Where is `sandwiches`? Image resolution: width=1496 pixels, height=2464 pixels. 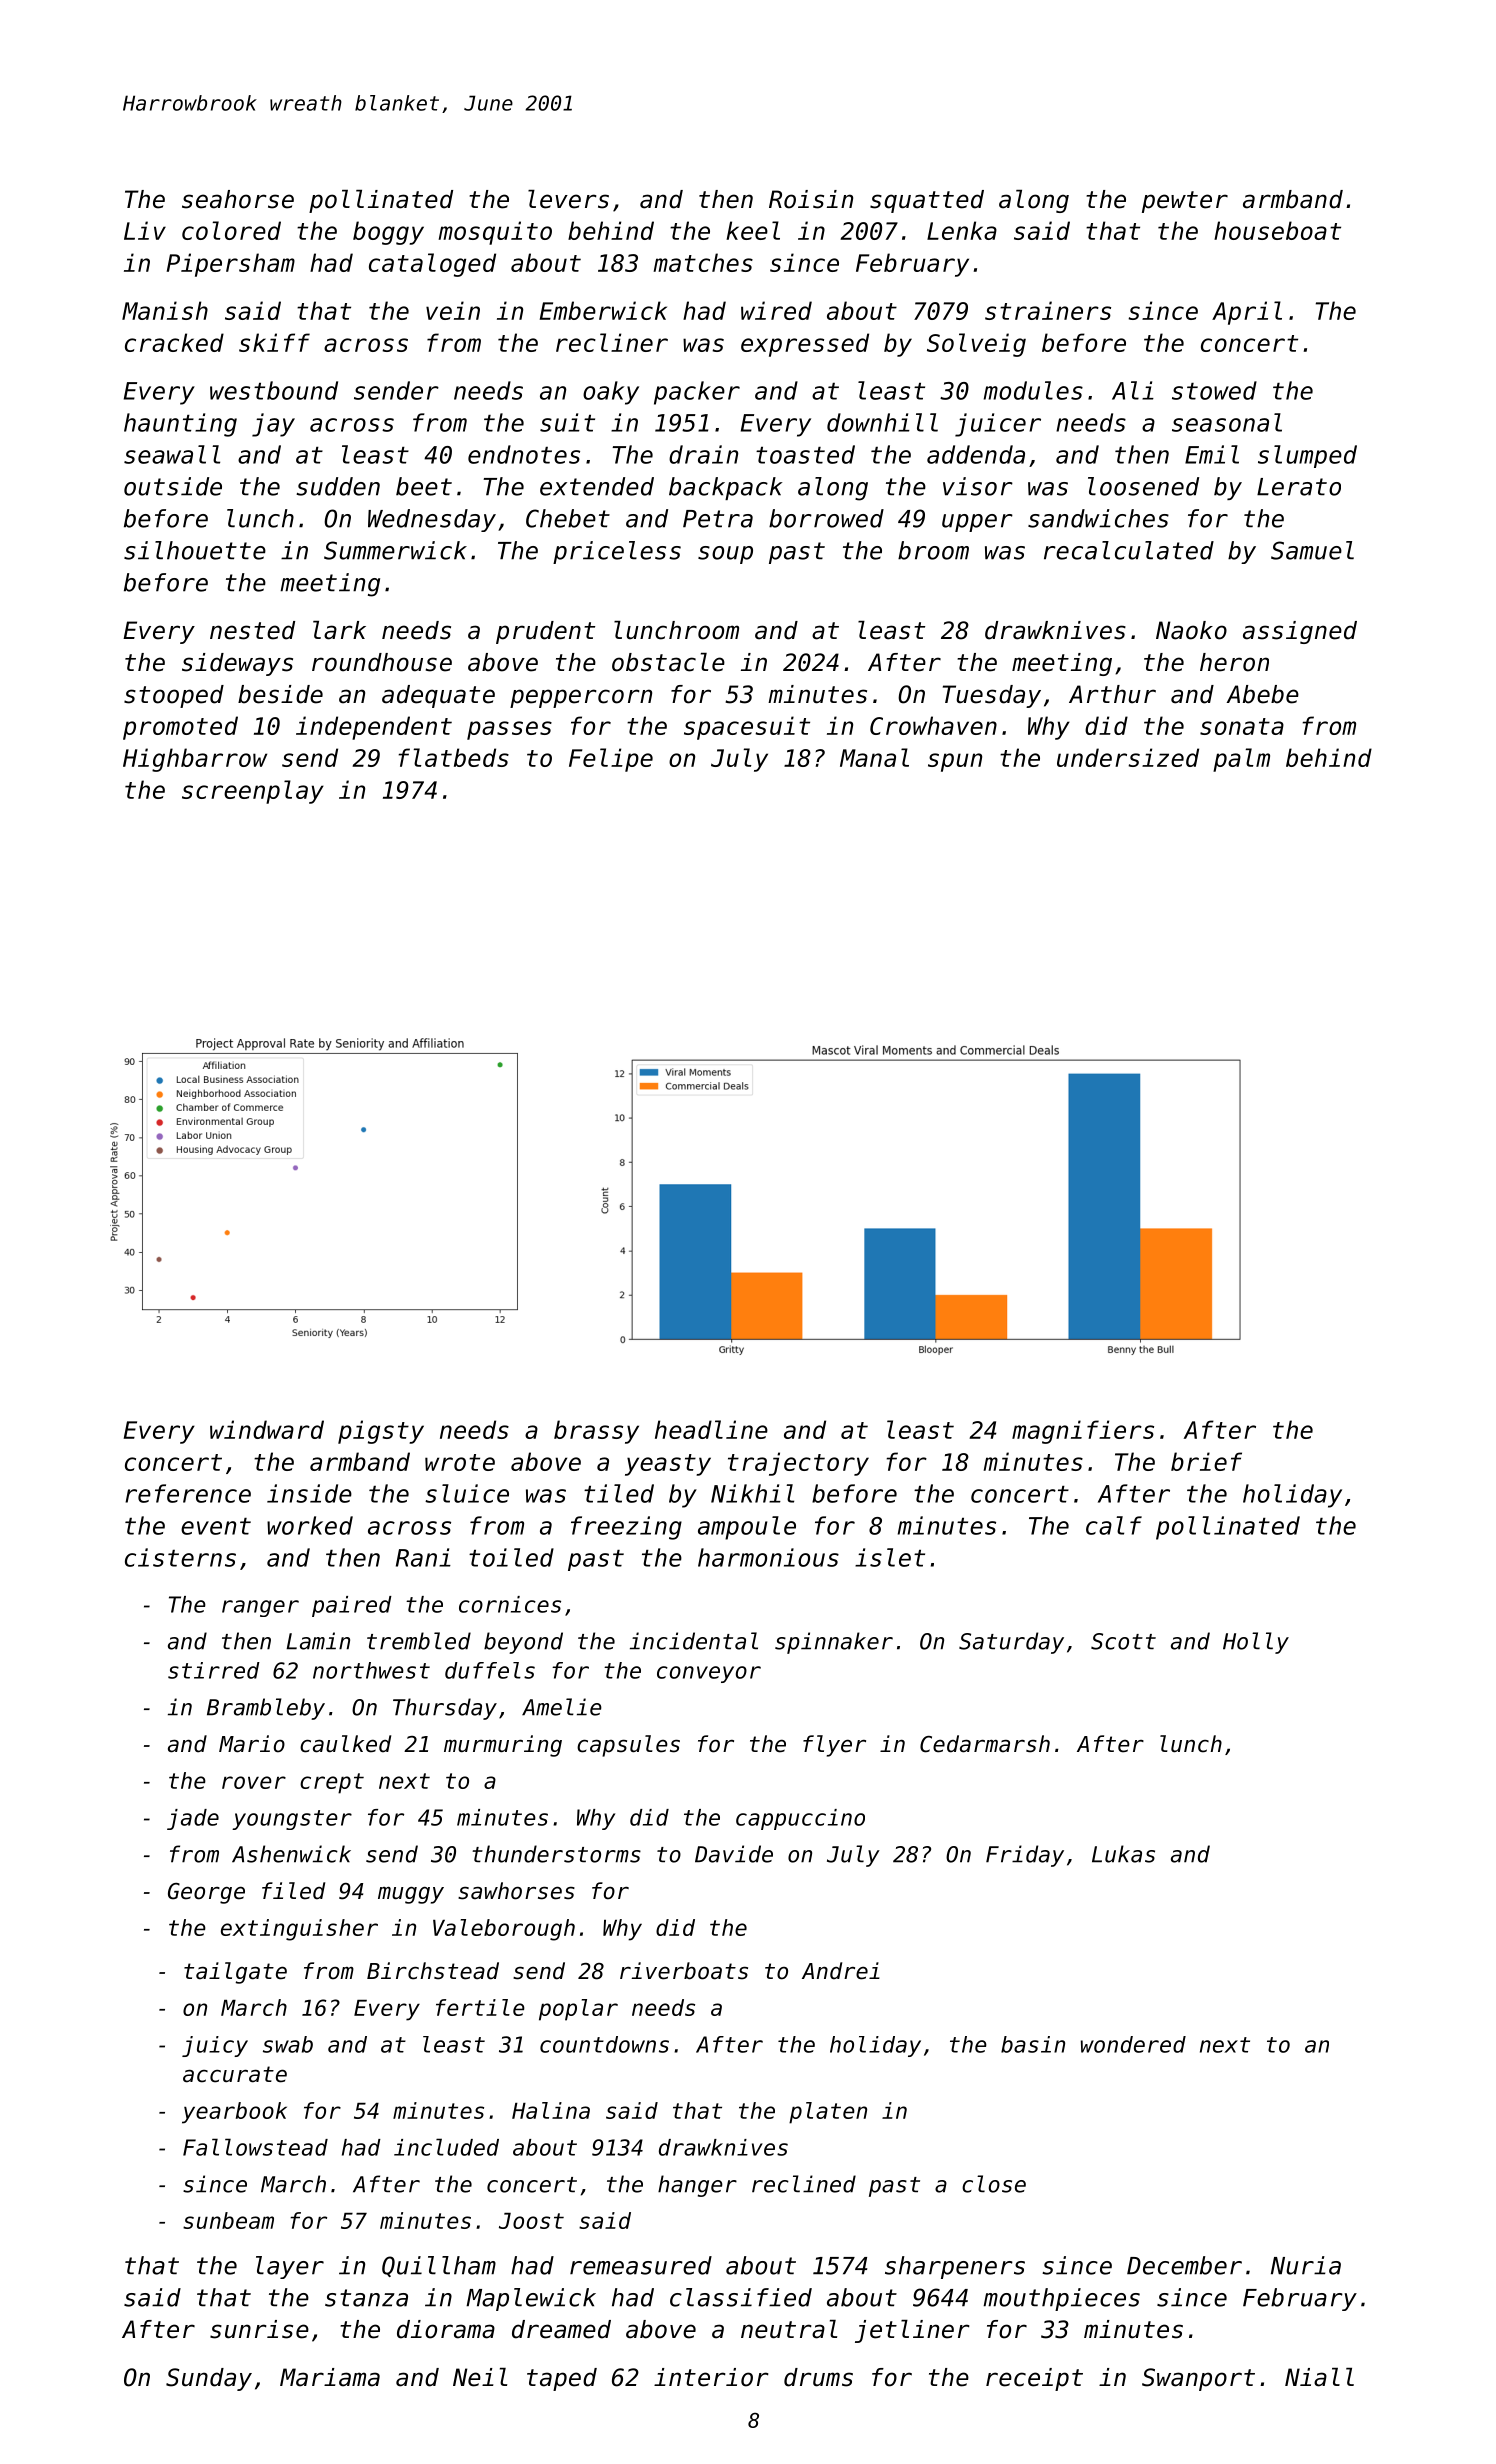
sandwiches is located at coordinates (1098, 518).
